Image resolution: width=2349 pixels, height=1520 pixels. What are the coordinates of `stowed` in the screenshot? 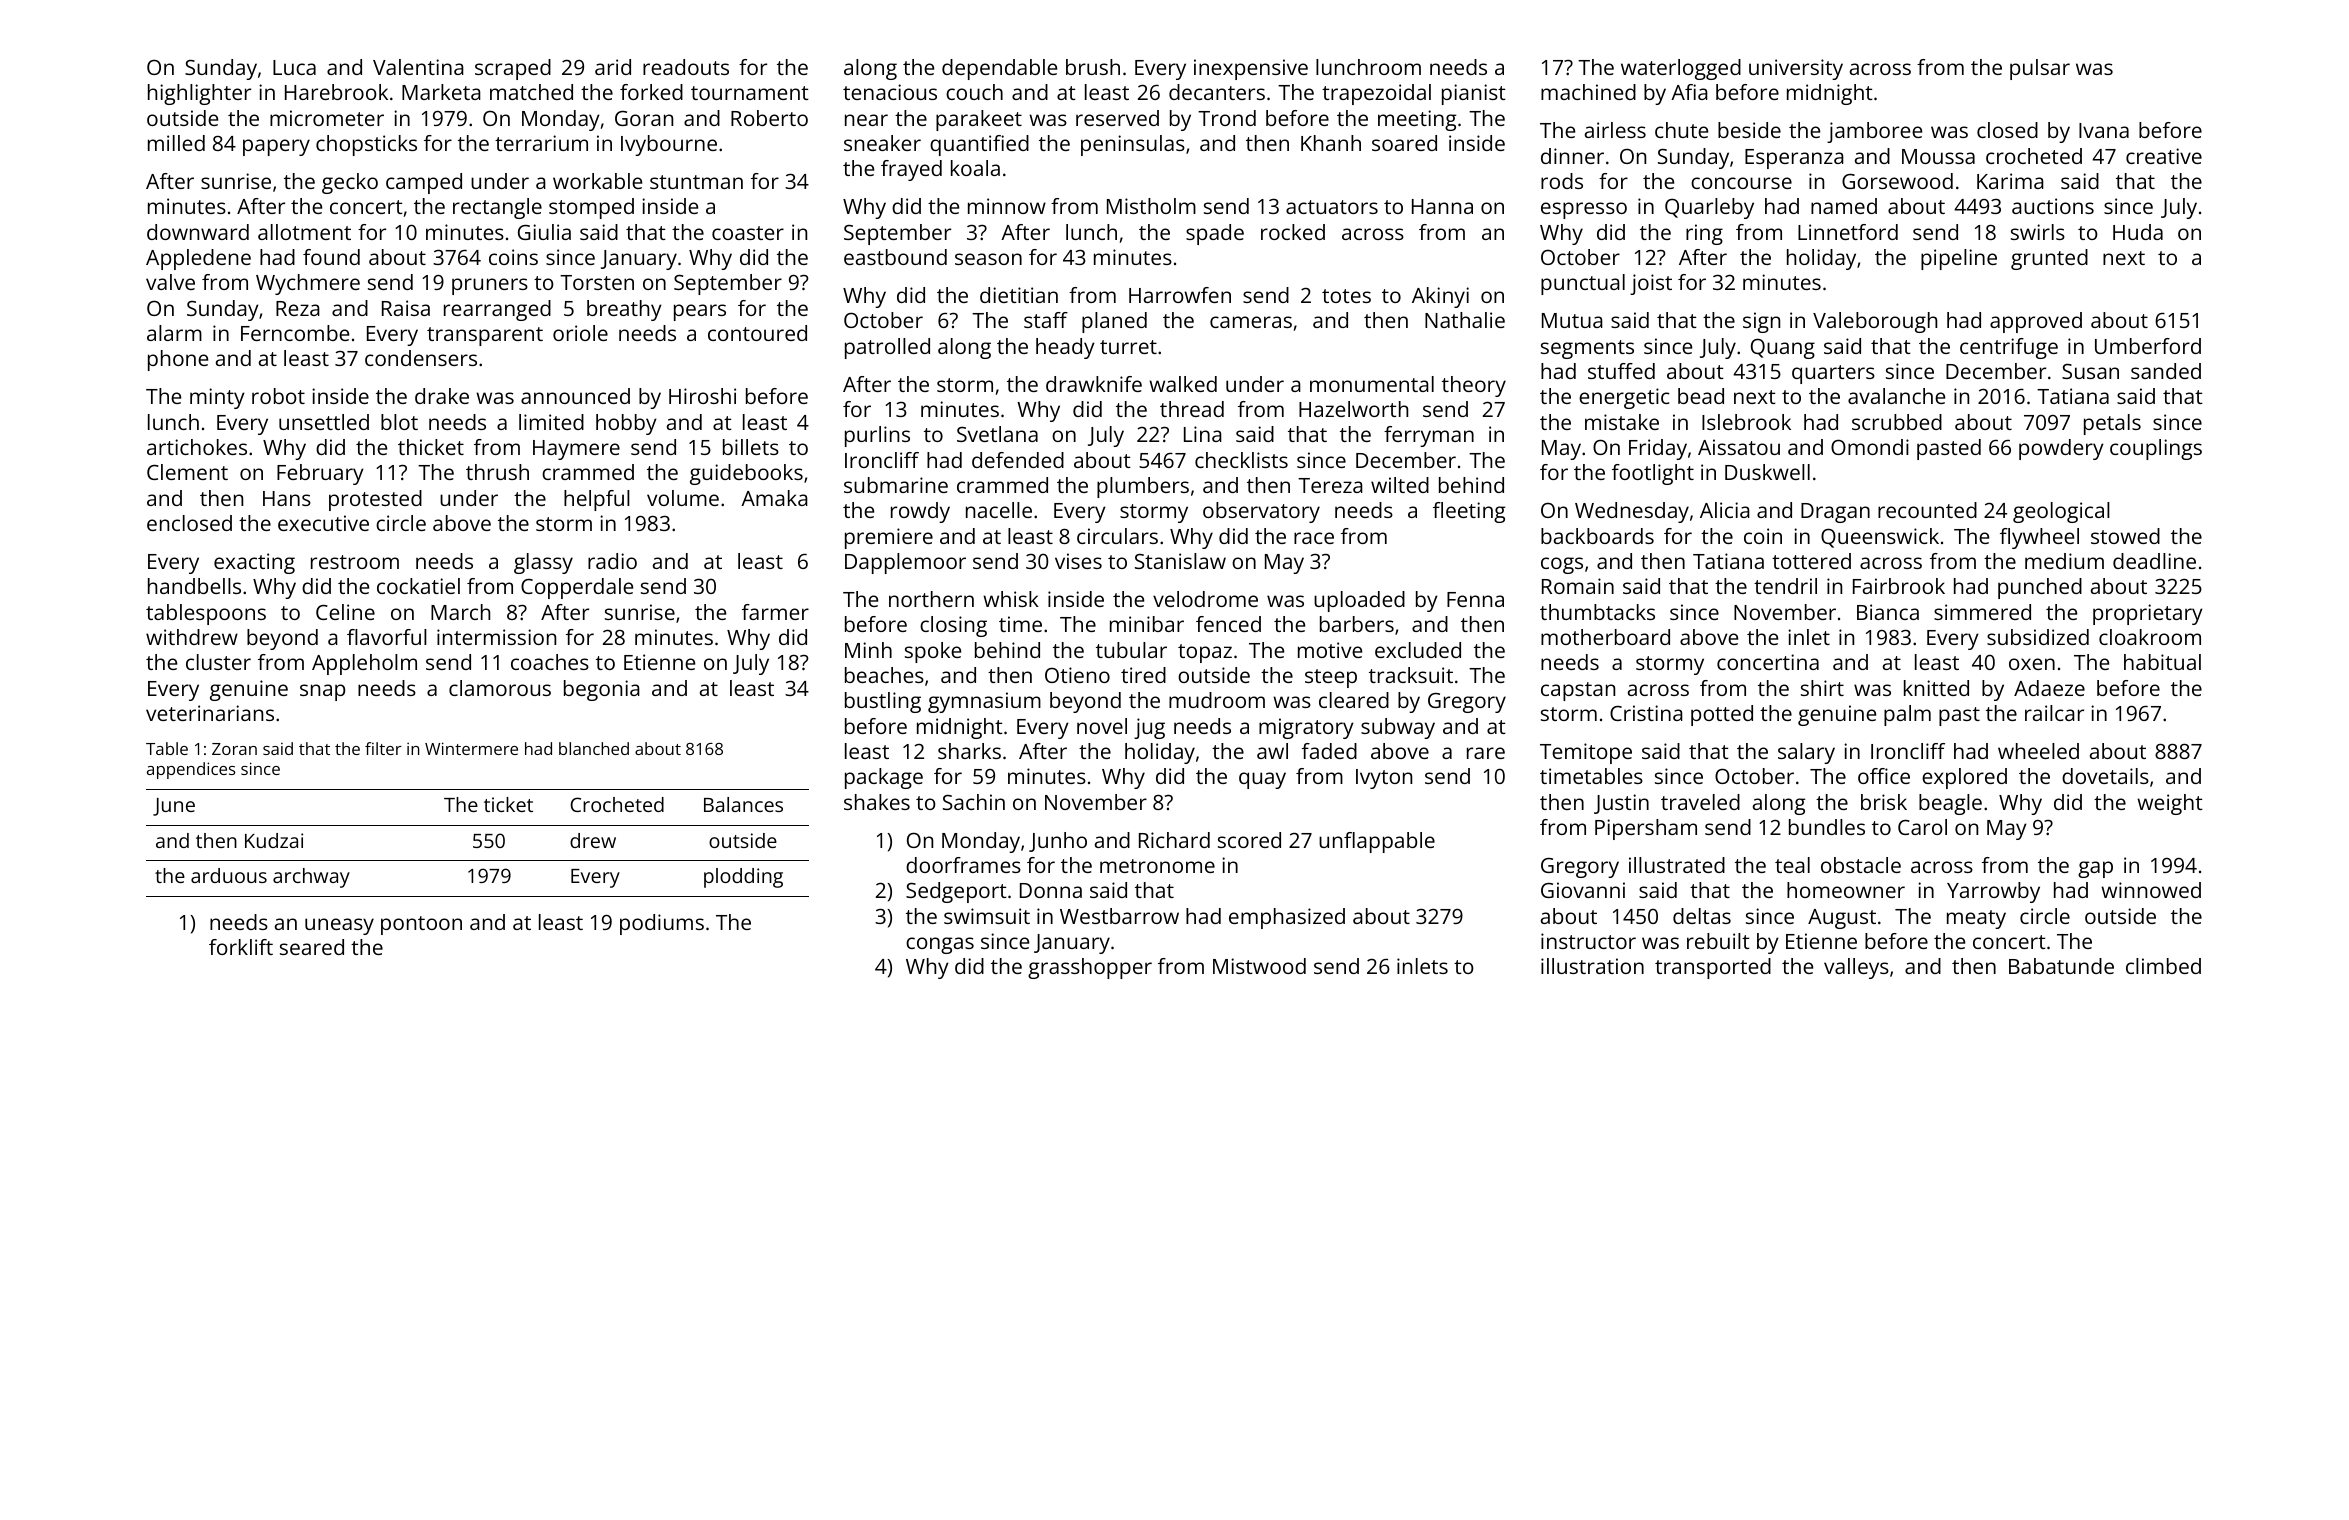 It's located at (2125, 536).
